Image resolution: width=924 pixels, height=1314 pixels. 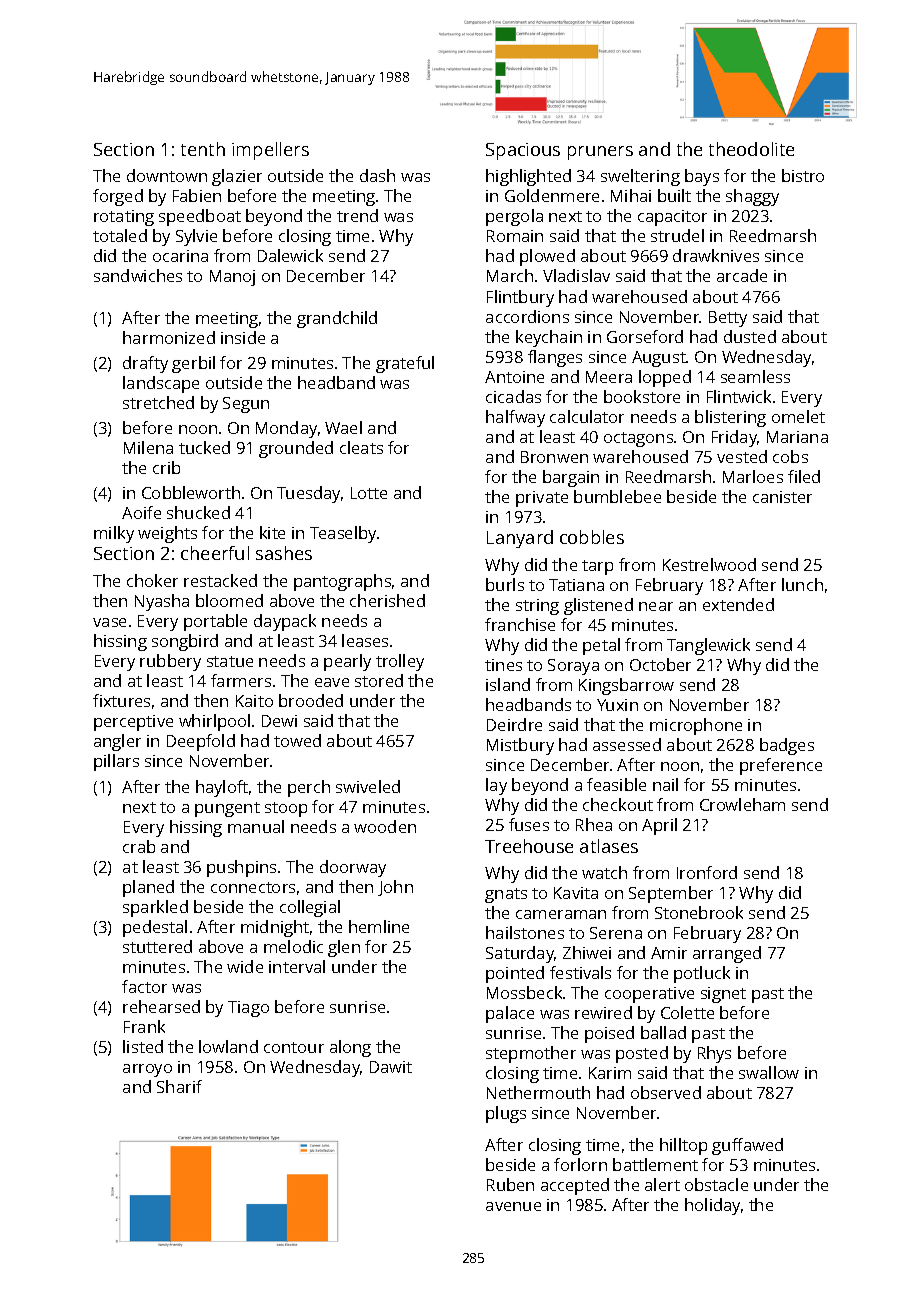 I want to click on collegial, so click(x=310, y=908).
